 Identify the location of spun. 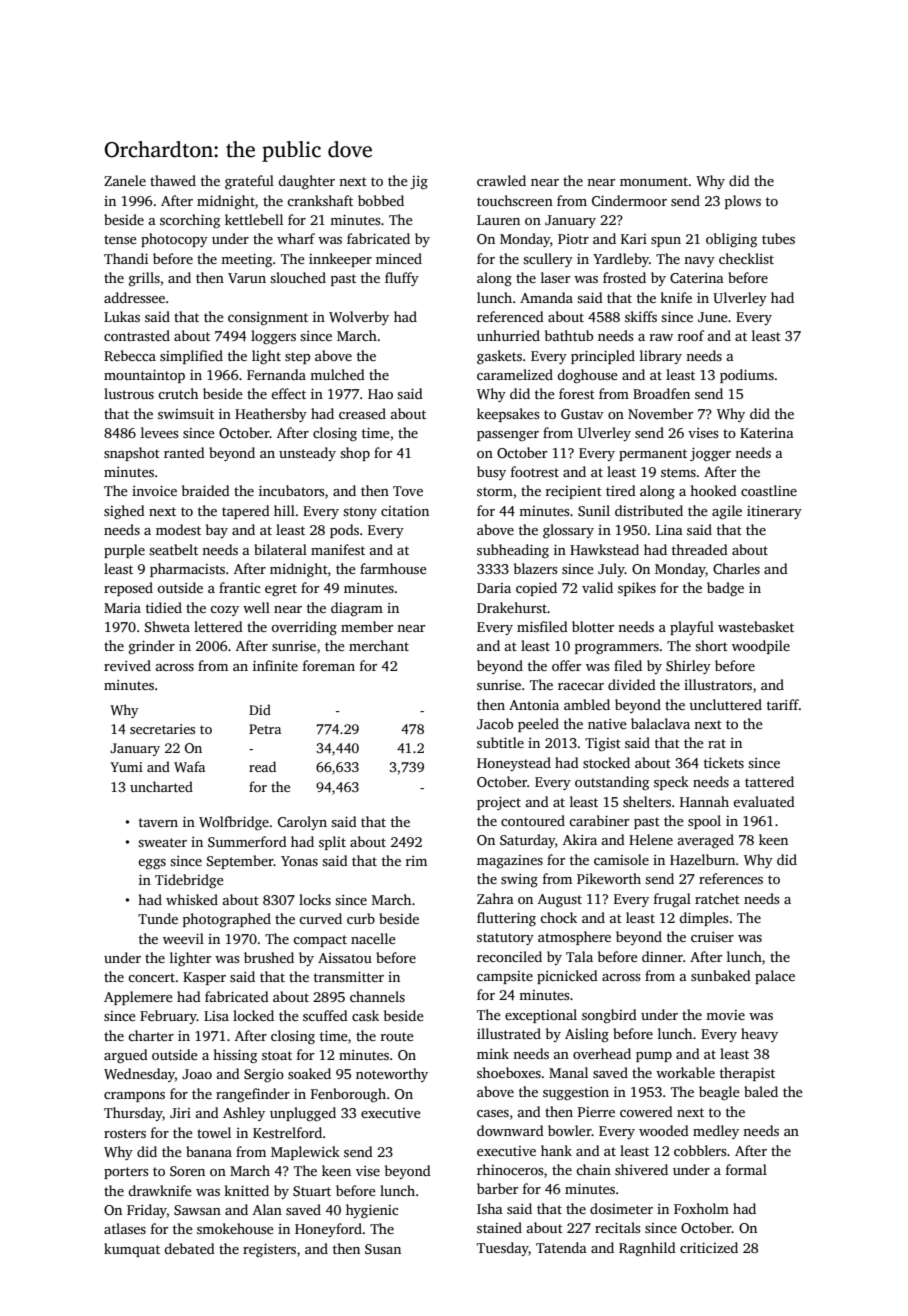
(666, 242).
